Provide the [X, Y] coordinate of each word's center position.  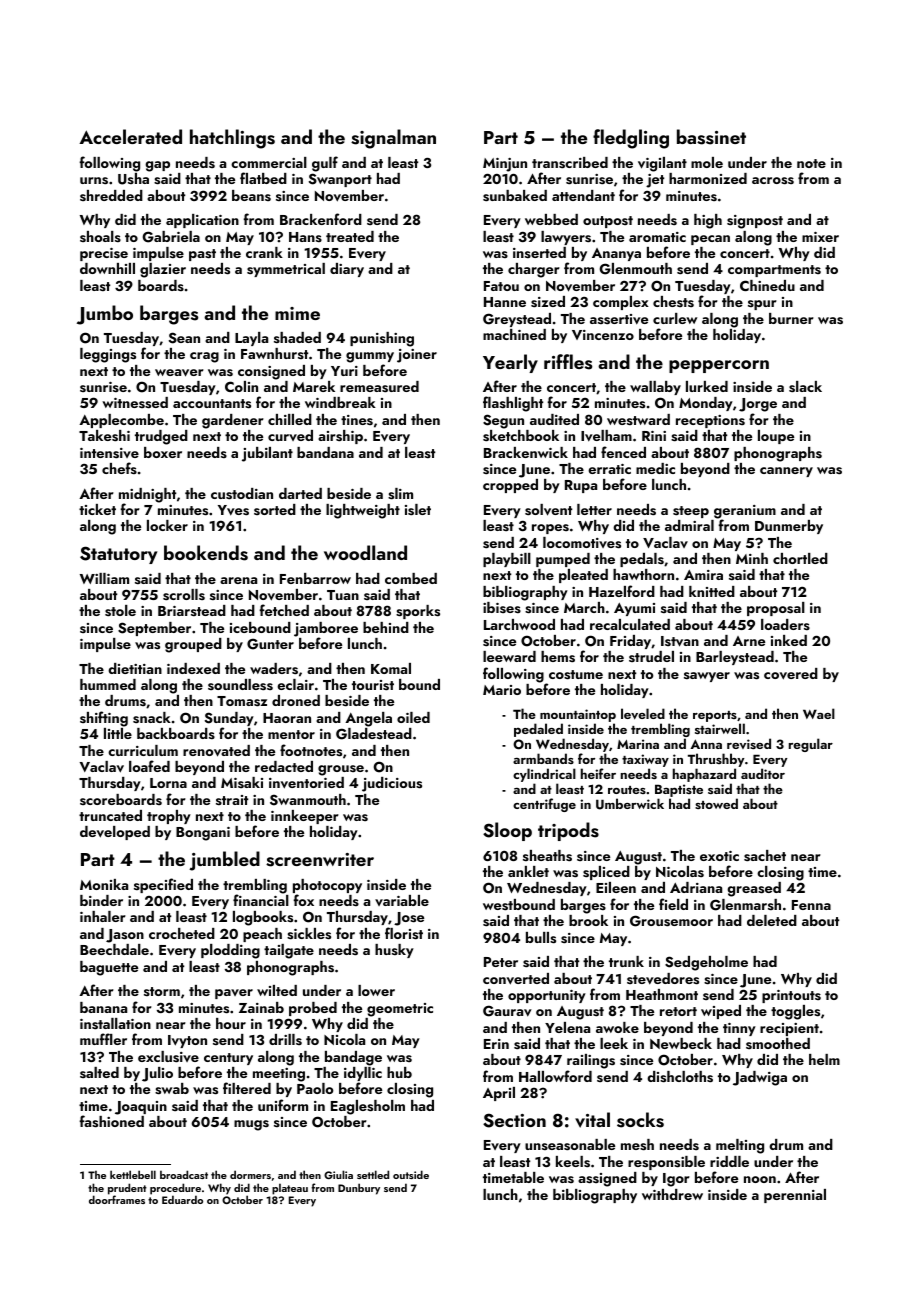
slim [400, 494]
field [673, 904]
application [202, 221]
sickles [309, 934]
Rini [654, 436]
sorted [275, 509]
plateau [290, 1189]
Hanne [505, 302]
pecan [710, 240]
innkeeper [305, 817]
